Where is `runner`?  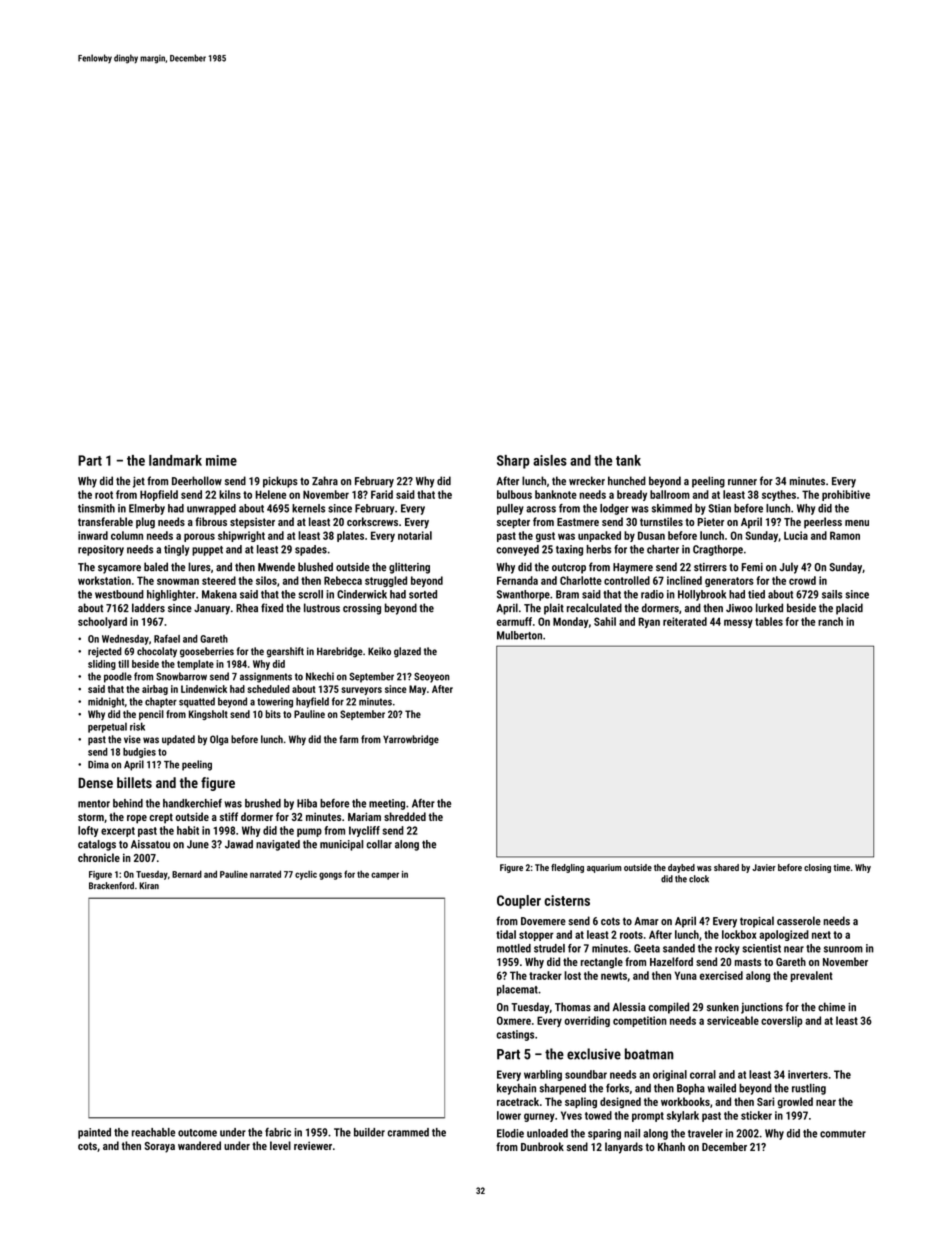 runner is located at coordinates (742, 482).
